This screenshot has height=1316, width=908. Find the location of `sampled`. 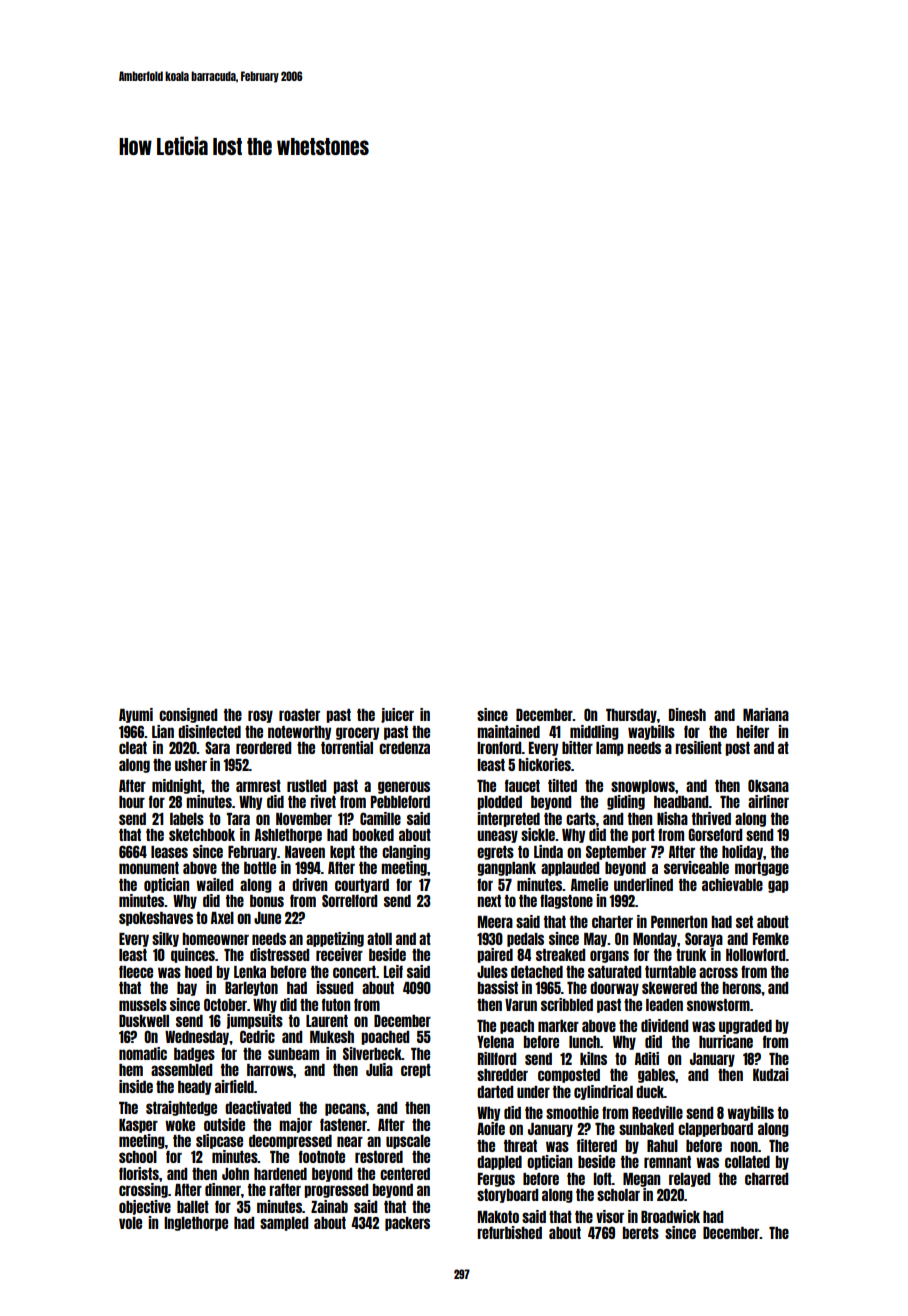

sampled is located at coordinates (284, 1224).
